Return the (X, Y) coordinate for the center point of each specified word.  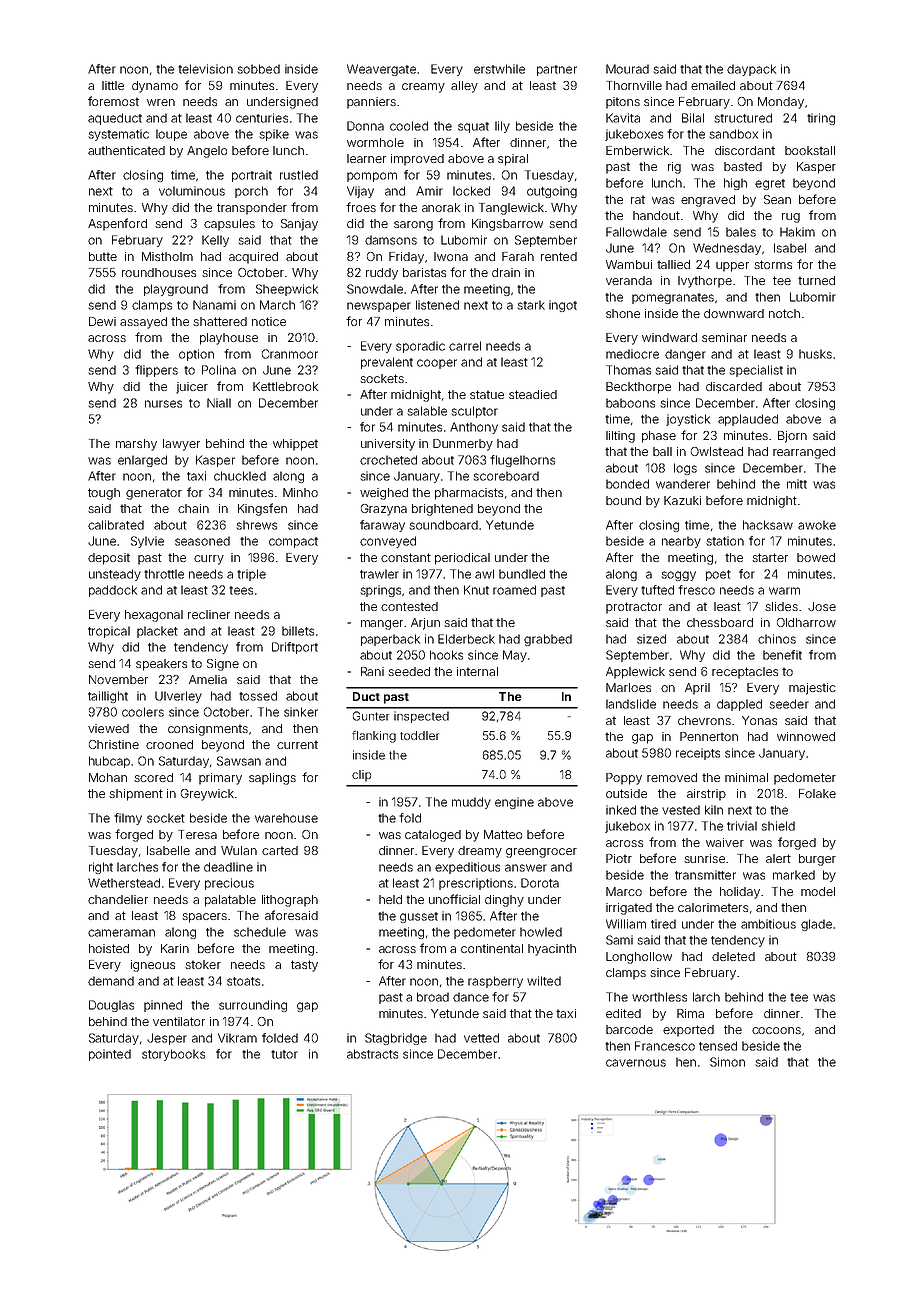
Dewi (102, 321)
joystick (688, 420)
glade (816, 925)
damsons (391, 240)
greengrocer (541, 853)
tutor (284, 1054)
